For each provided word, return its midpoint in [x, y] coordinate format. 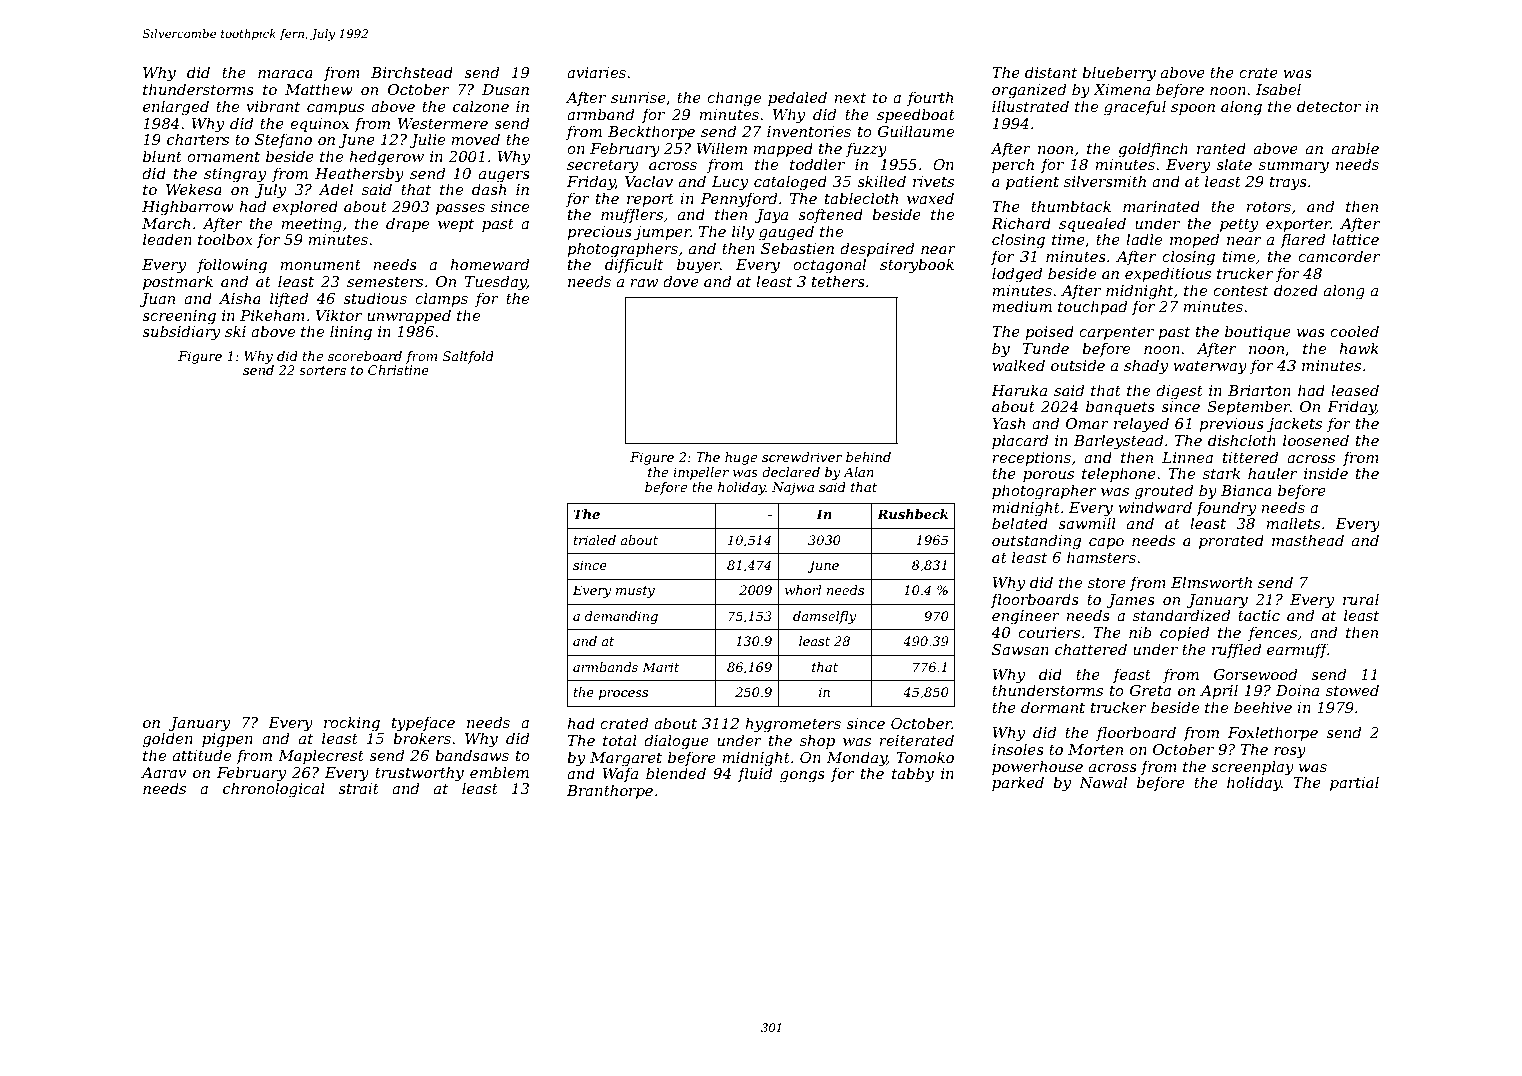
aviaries [596, 72]
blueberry [1119, 74]
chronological [274, 790]
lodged [1017, 275]
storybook [917, 266]
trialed [595, 540]
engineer [1026, 617]
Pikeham [272, 315]
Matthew [319, 89]
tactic [1259, 615]
